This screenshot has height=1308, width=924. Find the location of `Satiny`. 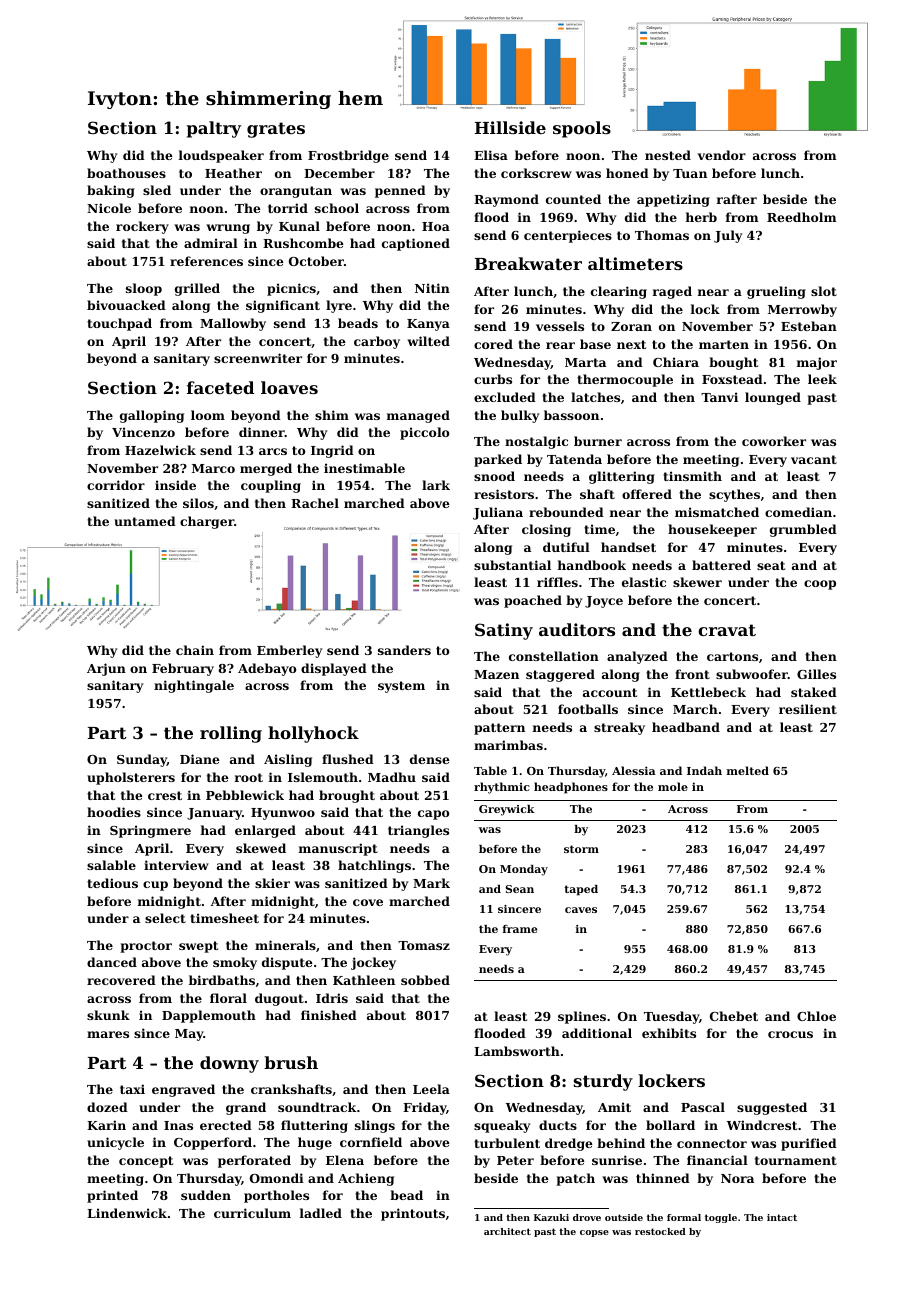

Satiny is located at coordinates (504, 631).
